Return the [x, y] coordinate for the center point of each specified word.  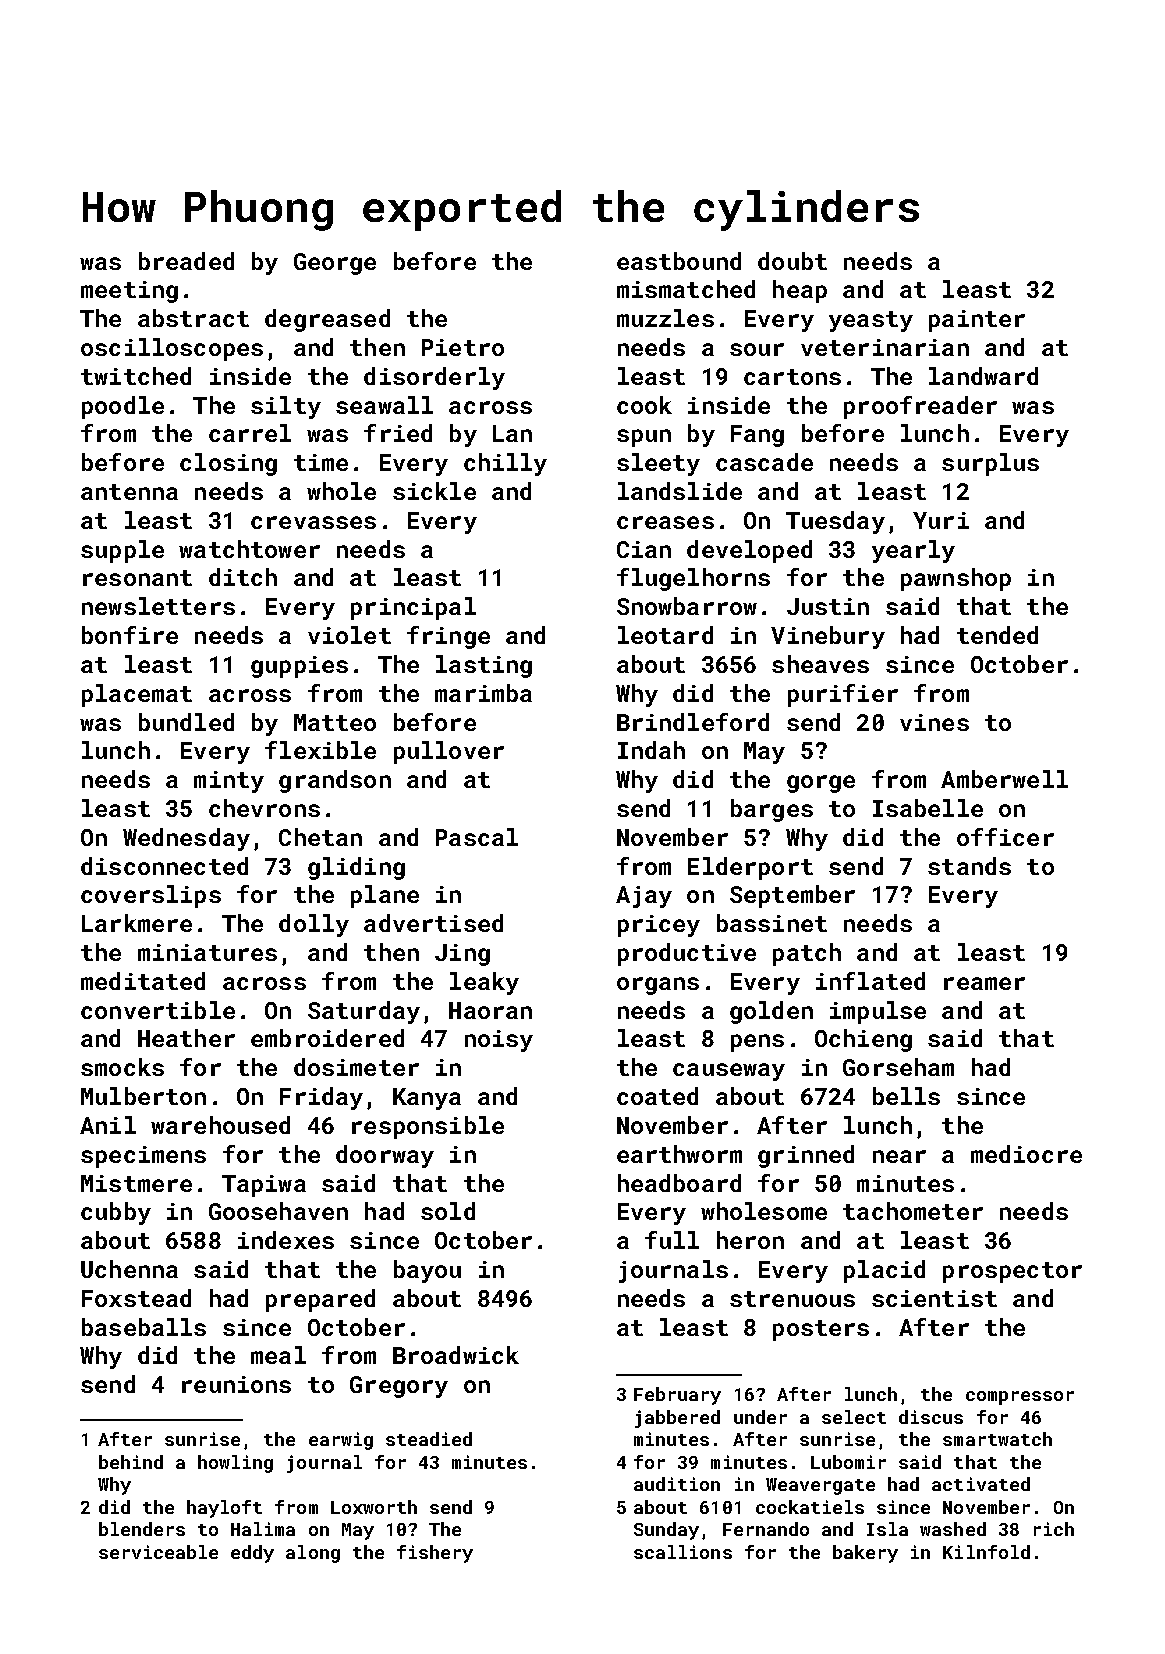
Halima [263, 1529]
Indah [651, 750]
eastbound [679, 261]
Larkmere [137, 923]
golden [771, 1012]
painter [977, 321]
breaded [186, 261]
